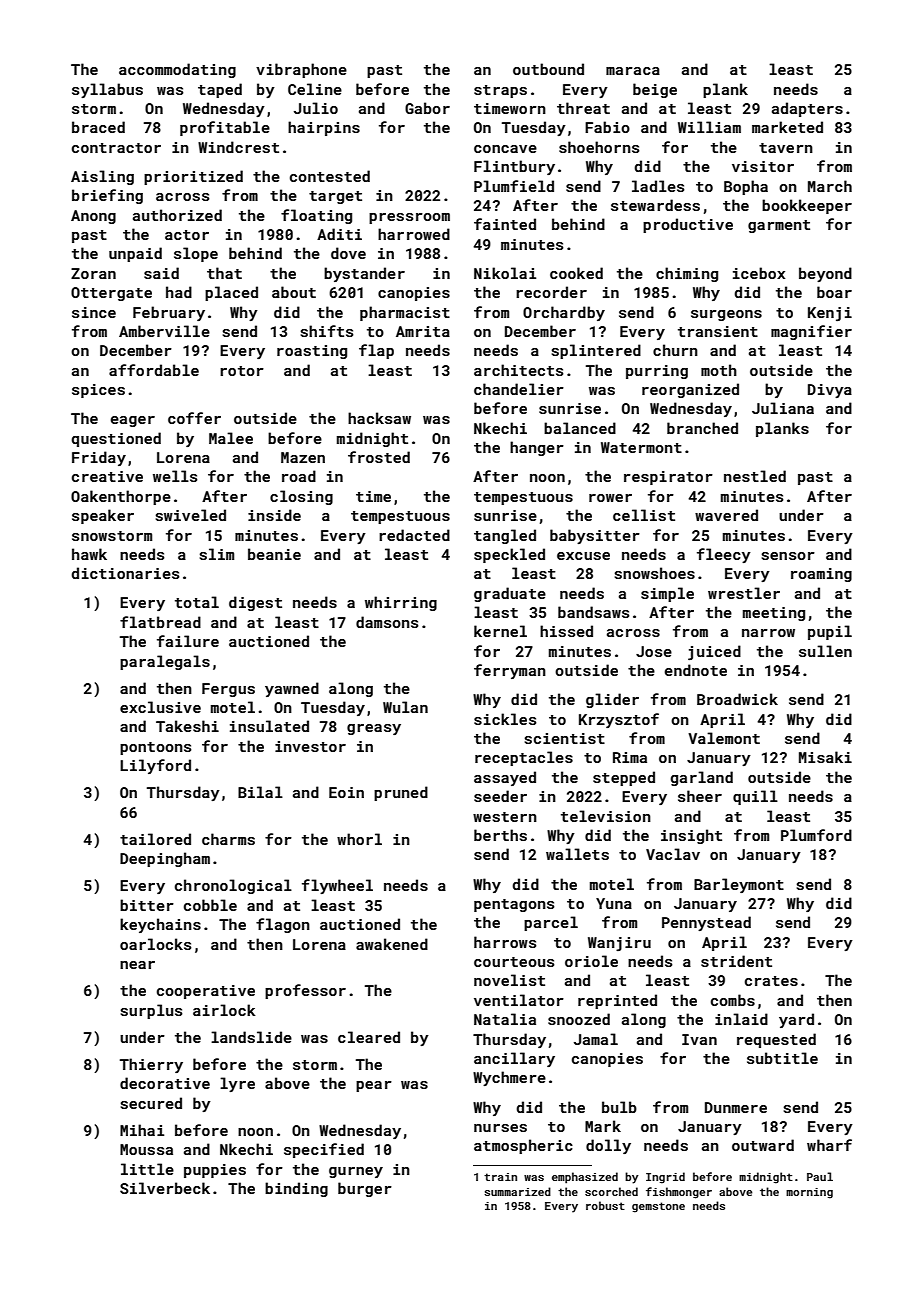 This screenshot has height=1308, width=924. Describe the element at coordinates (825, 651) in the screenshot. I see `sullen` at that location.
